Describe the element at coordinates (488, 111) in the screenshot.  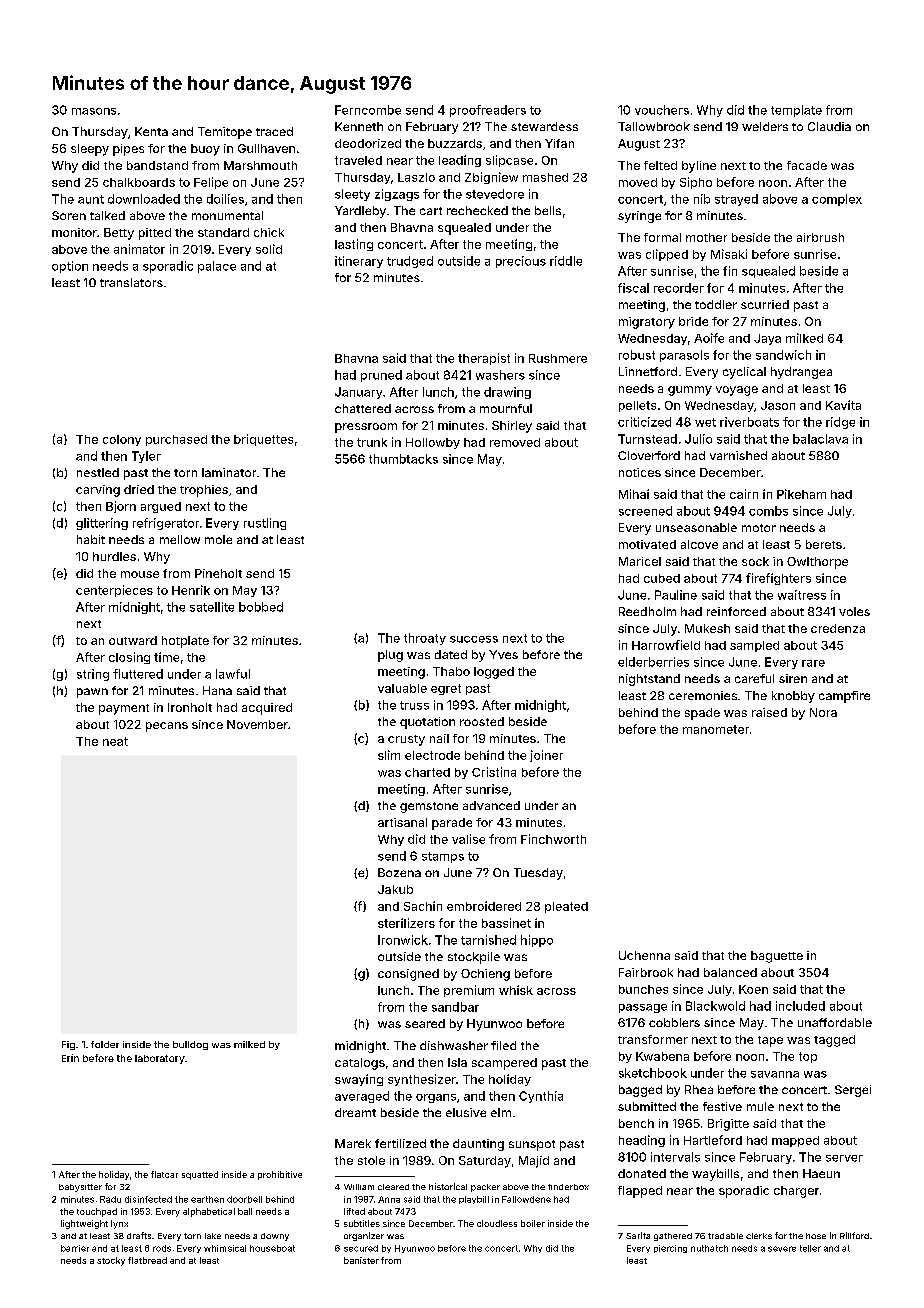
I see `proofreaders` at that location.
